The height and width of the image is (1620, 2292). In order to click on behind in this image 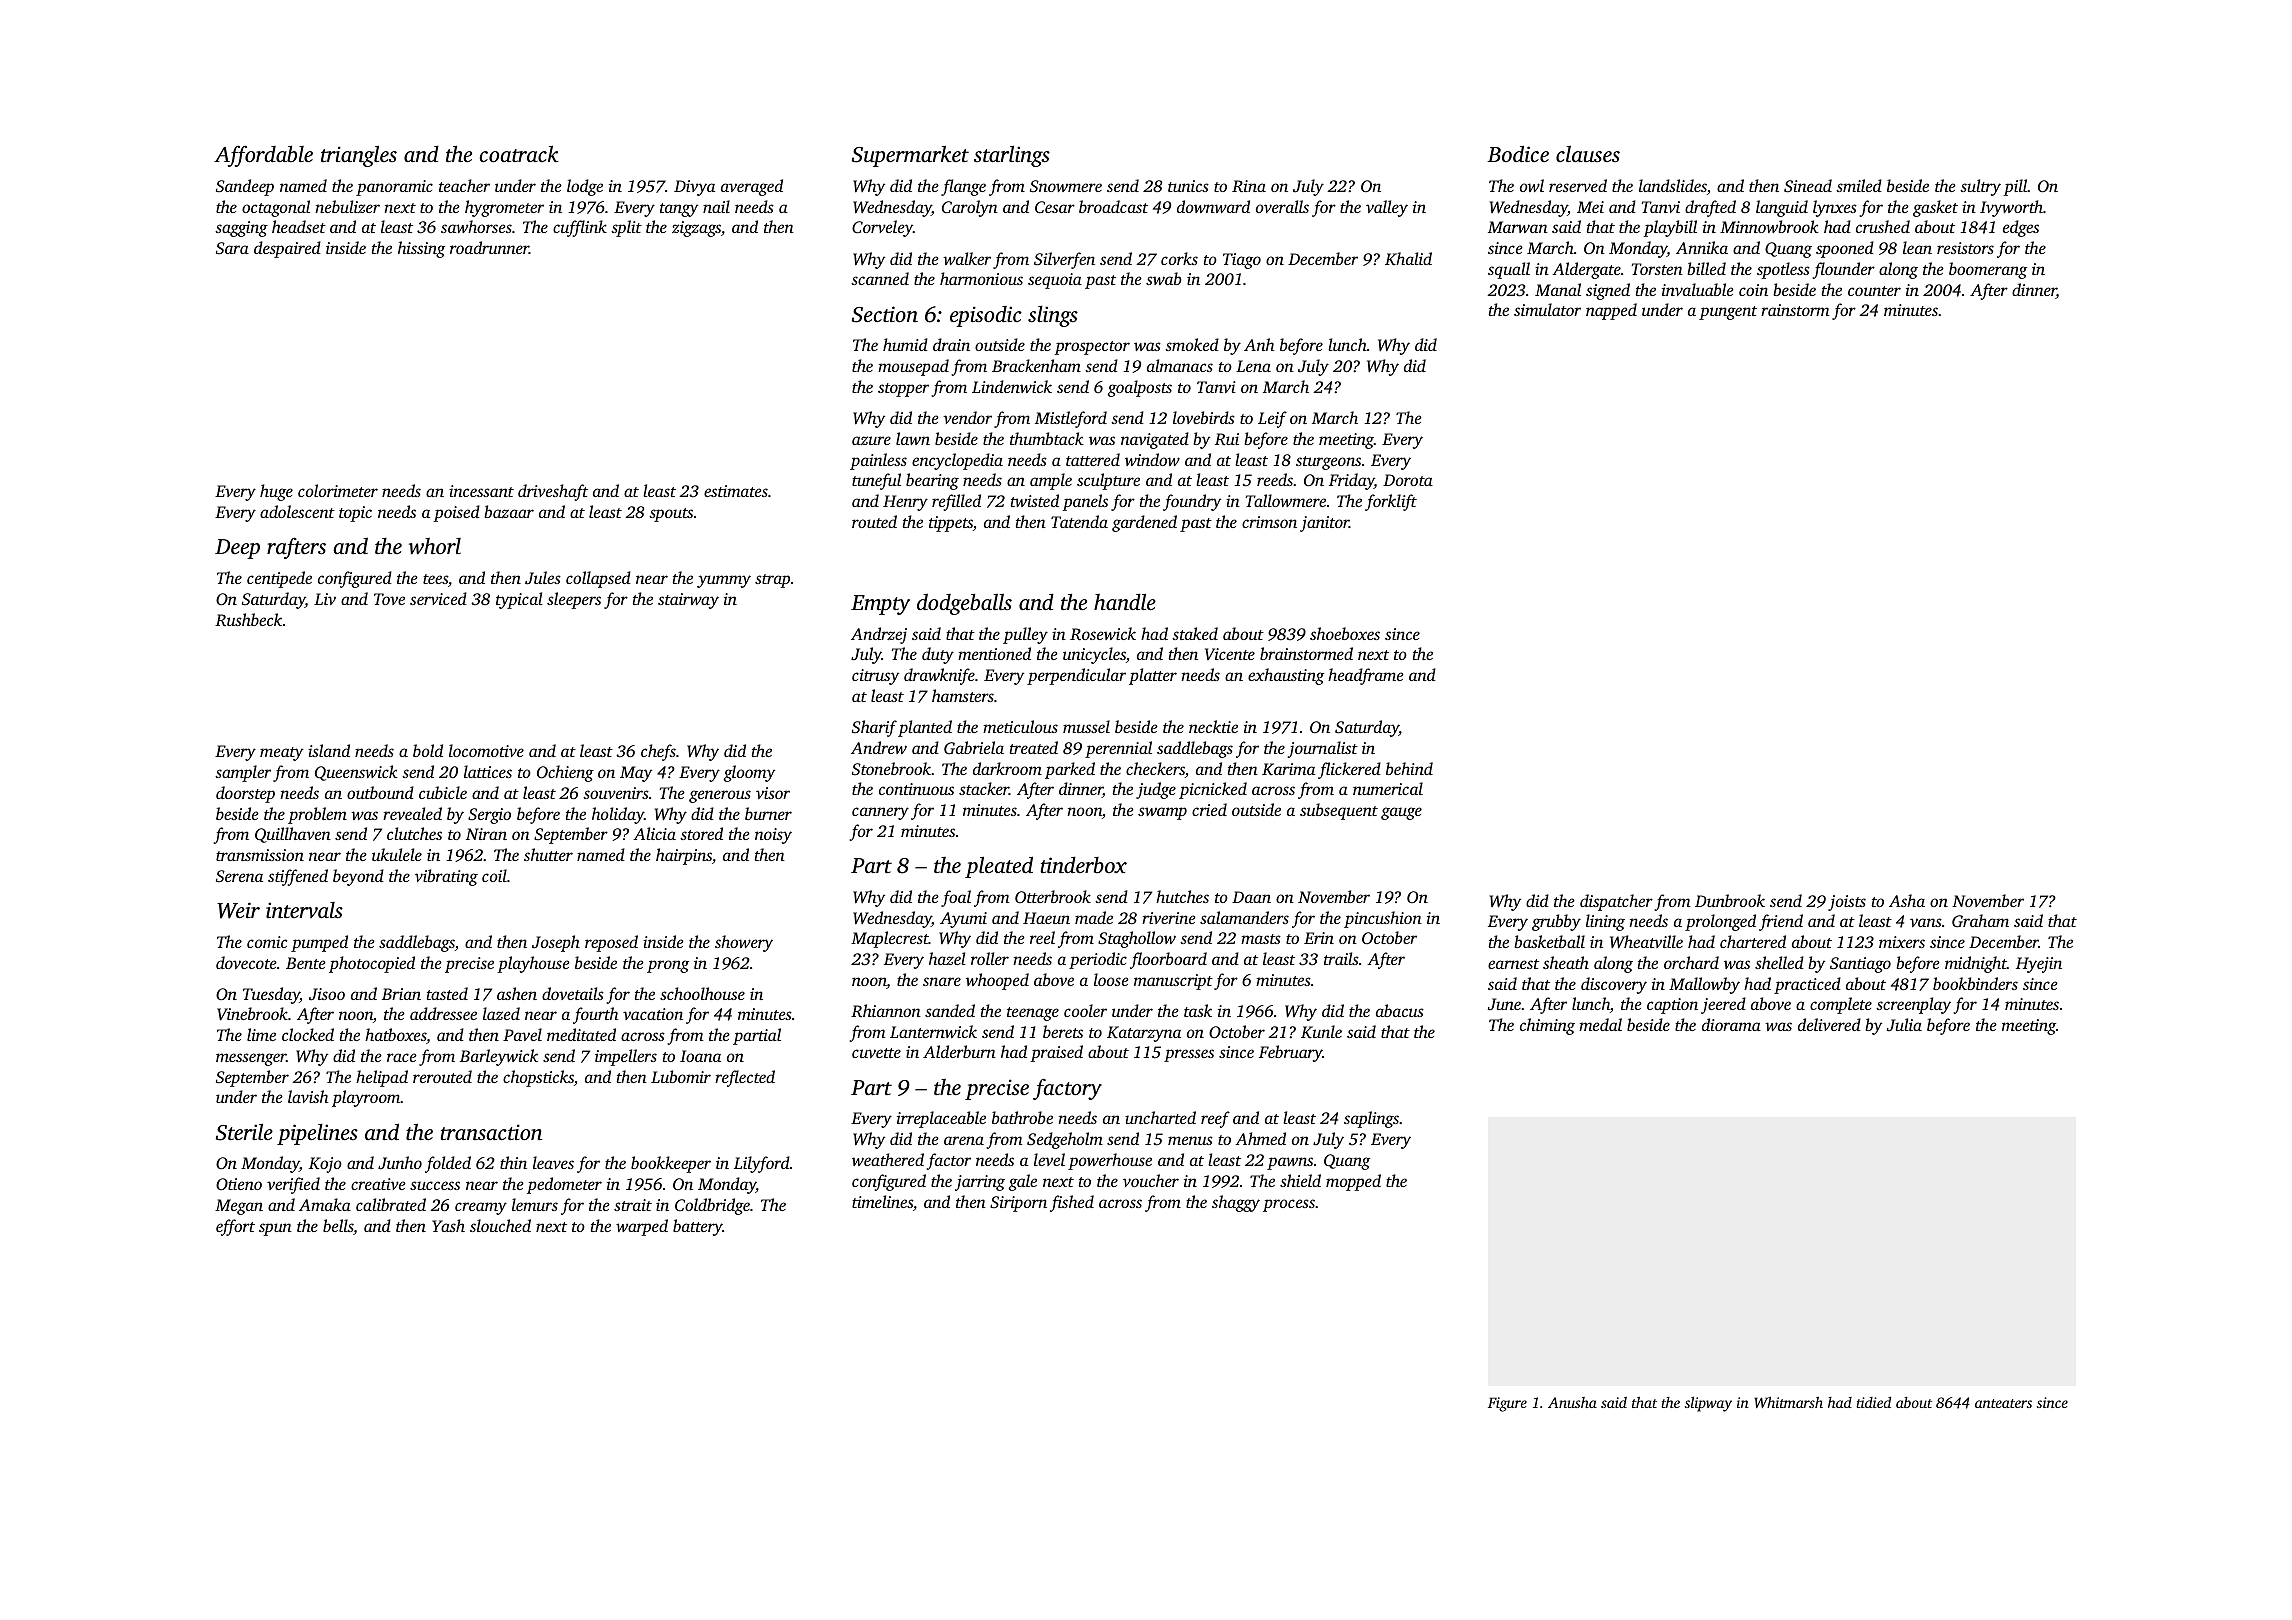, I will do `click(1409, 768)`.
